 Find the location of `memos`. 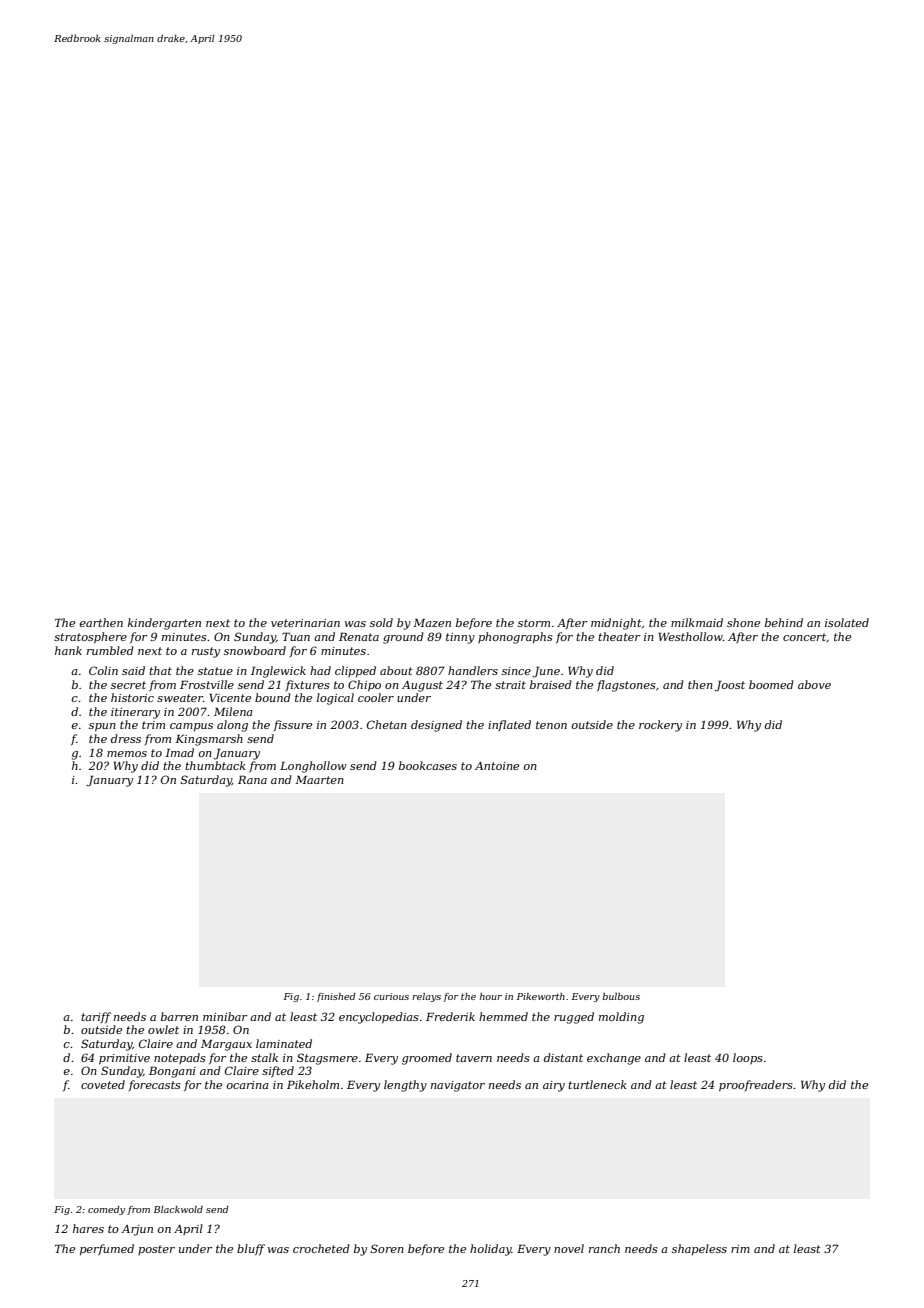

memos is located at coordinates (127, 754).
